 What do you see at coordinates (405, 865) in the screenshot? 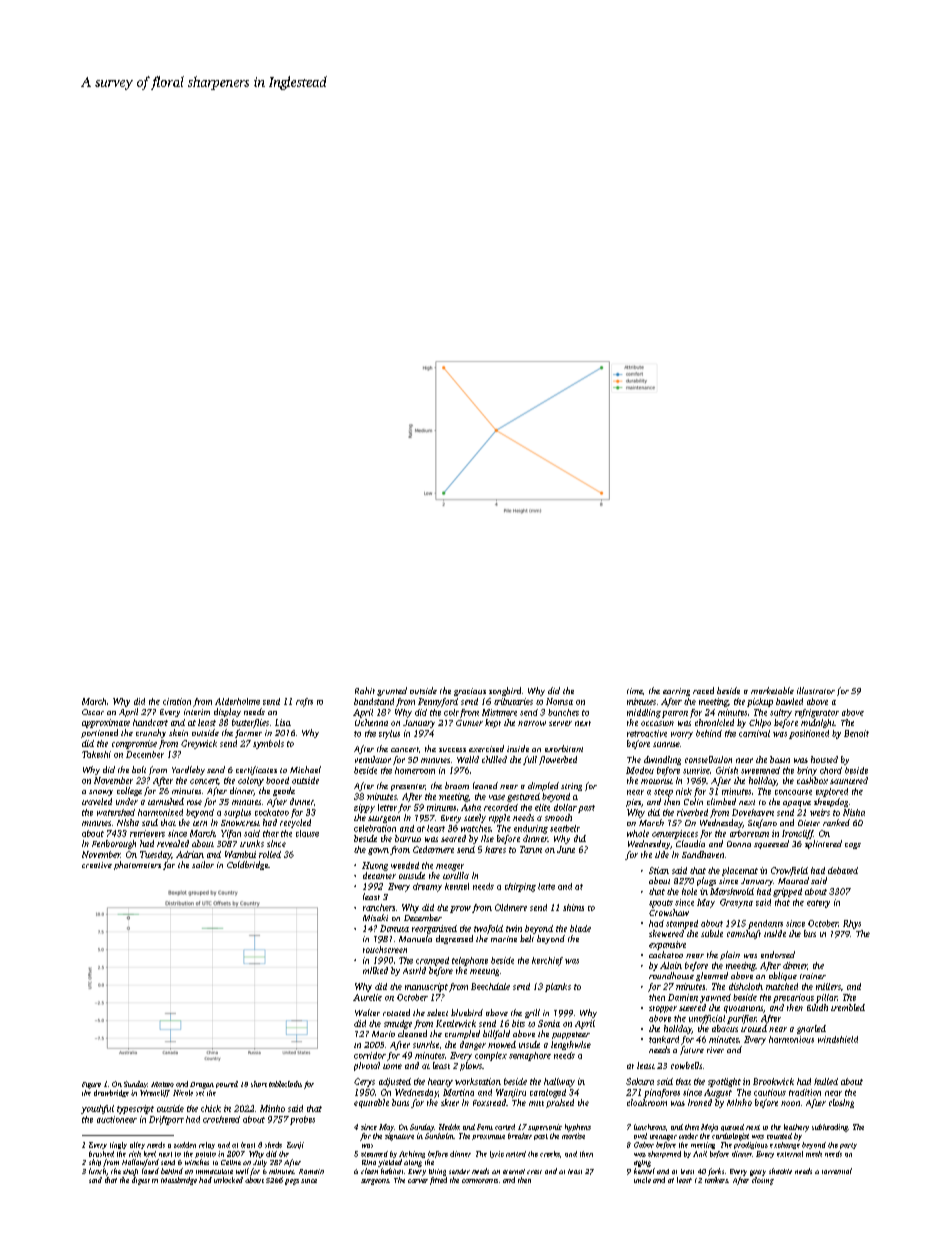
I see `weeded` at bounding box center [405, 865].
